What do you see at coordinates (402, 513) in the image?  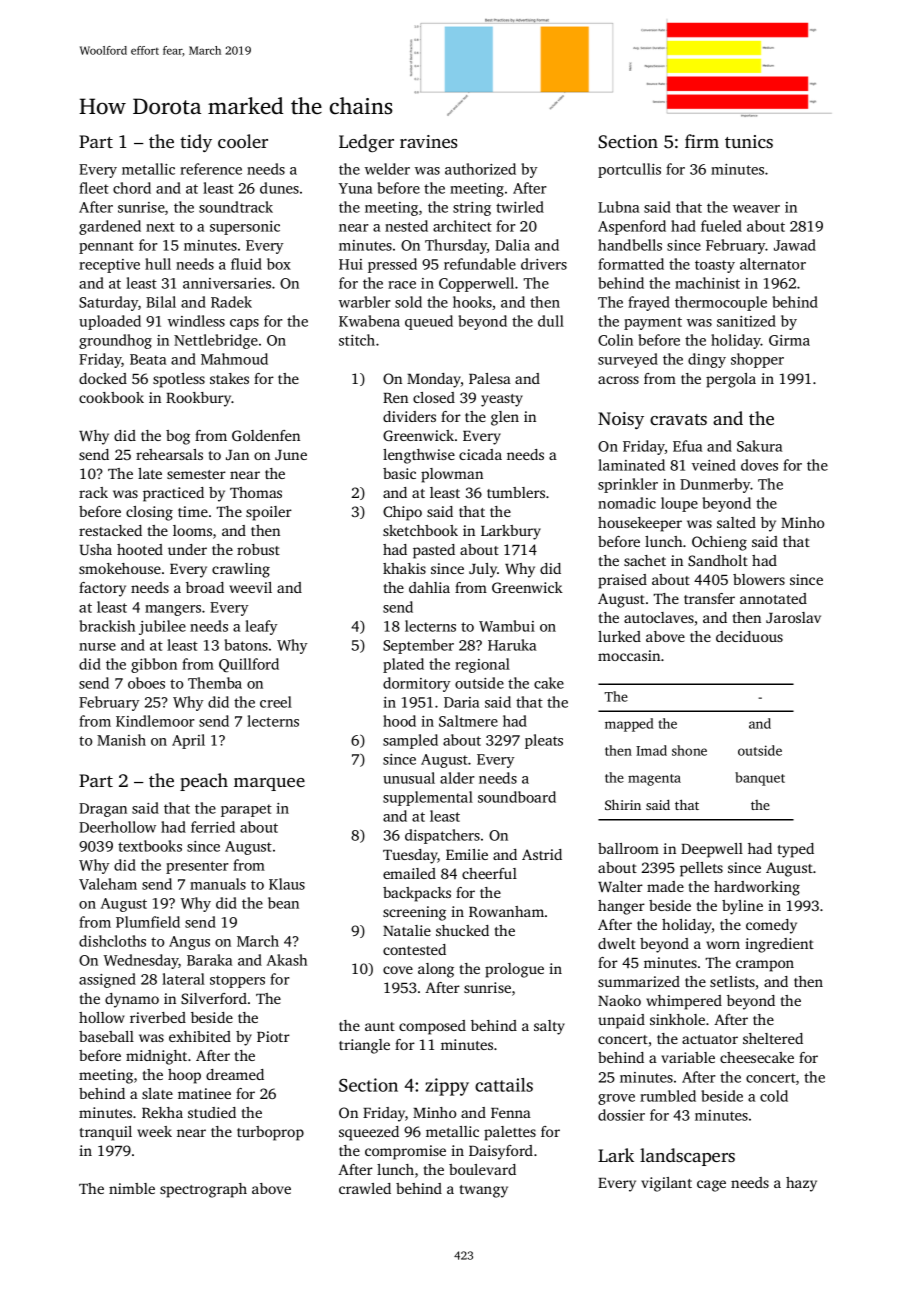 I see `Chipo` at bounding box center [402, 513].
